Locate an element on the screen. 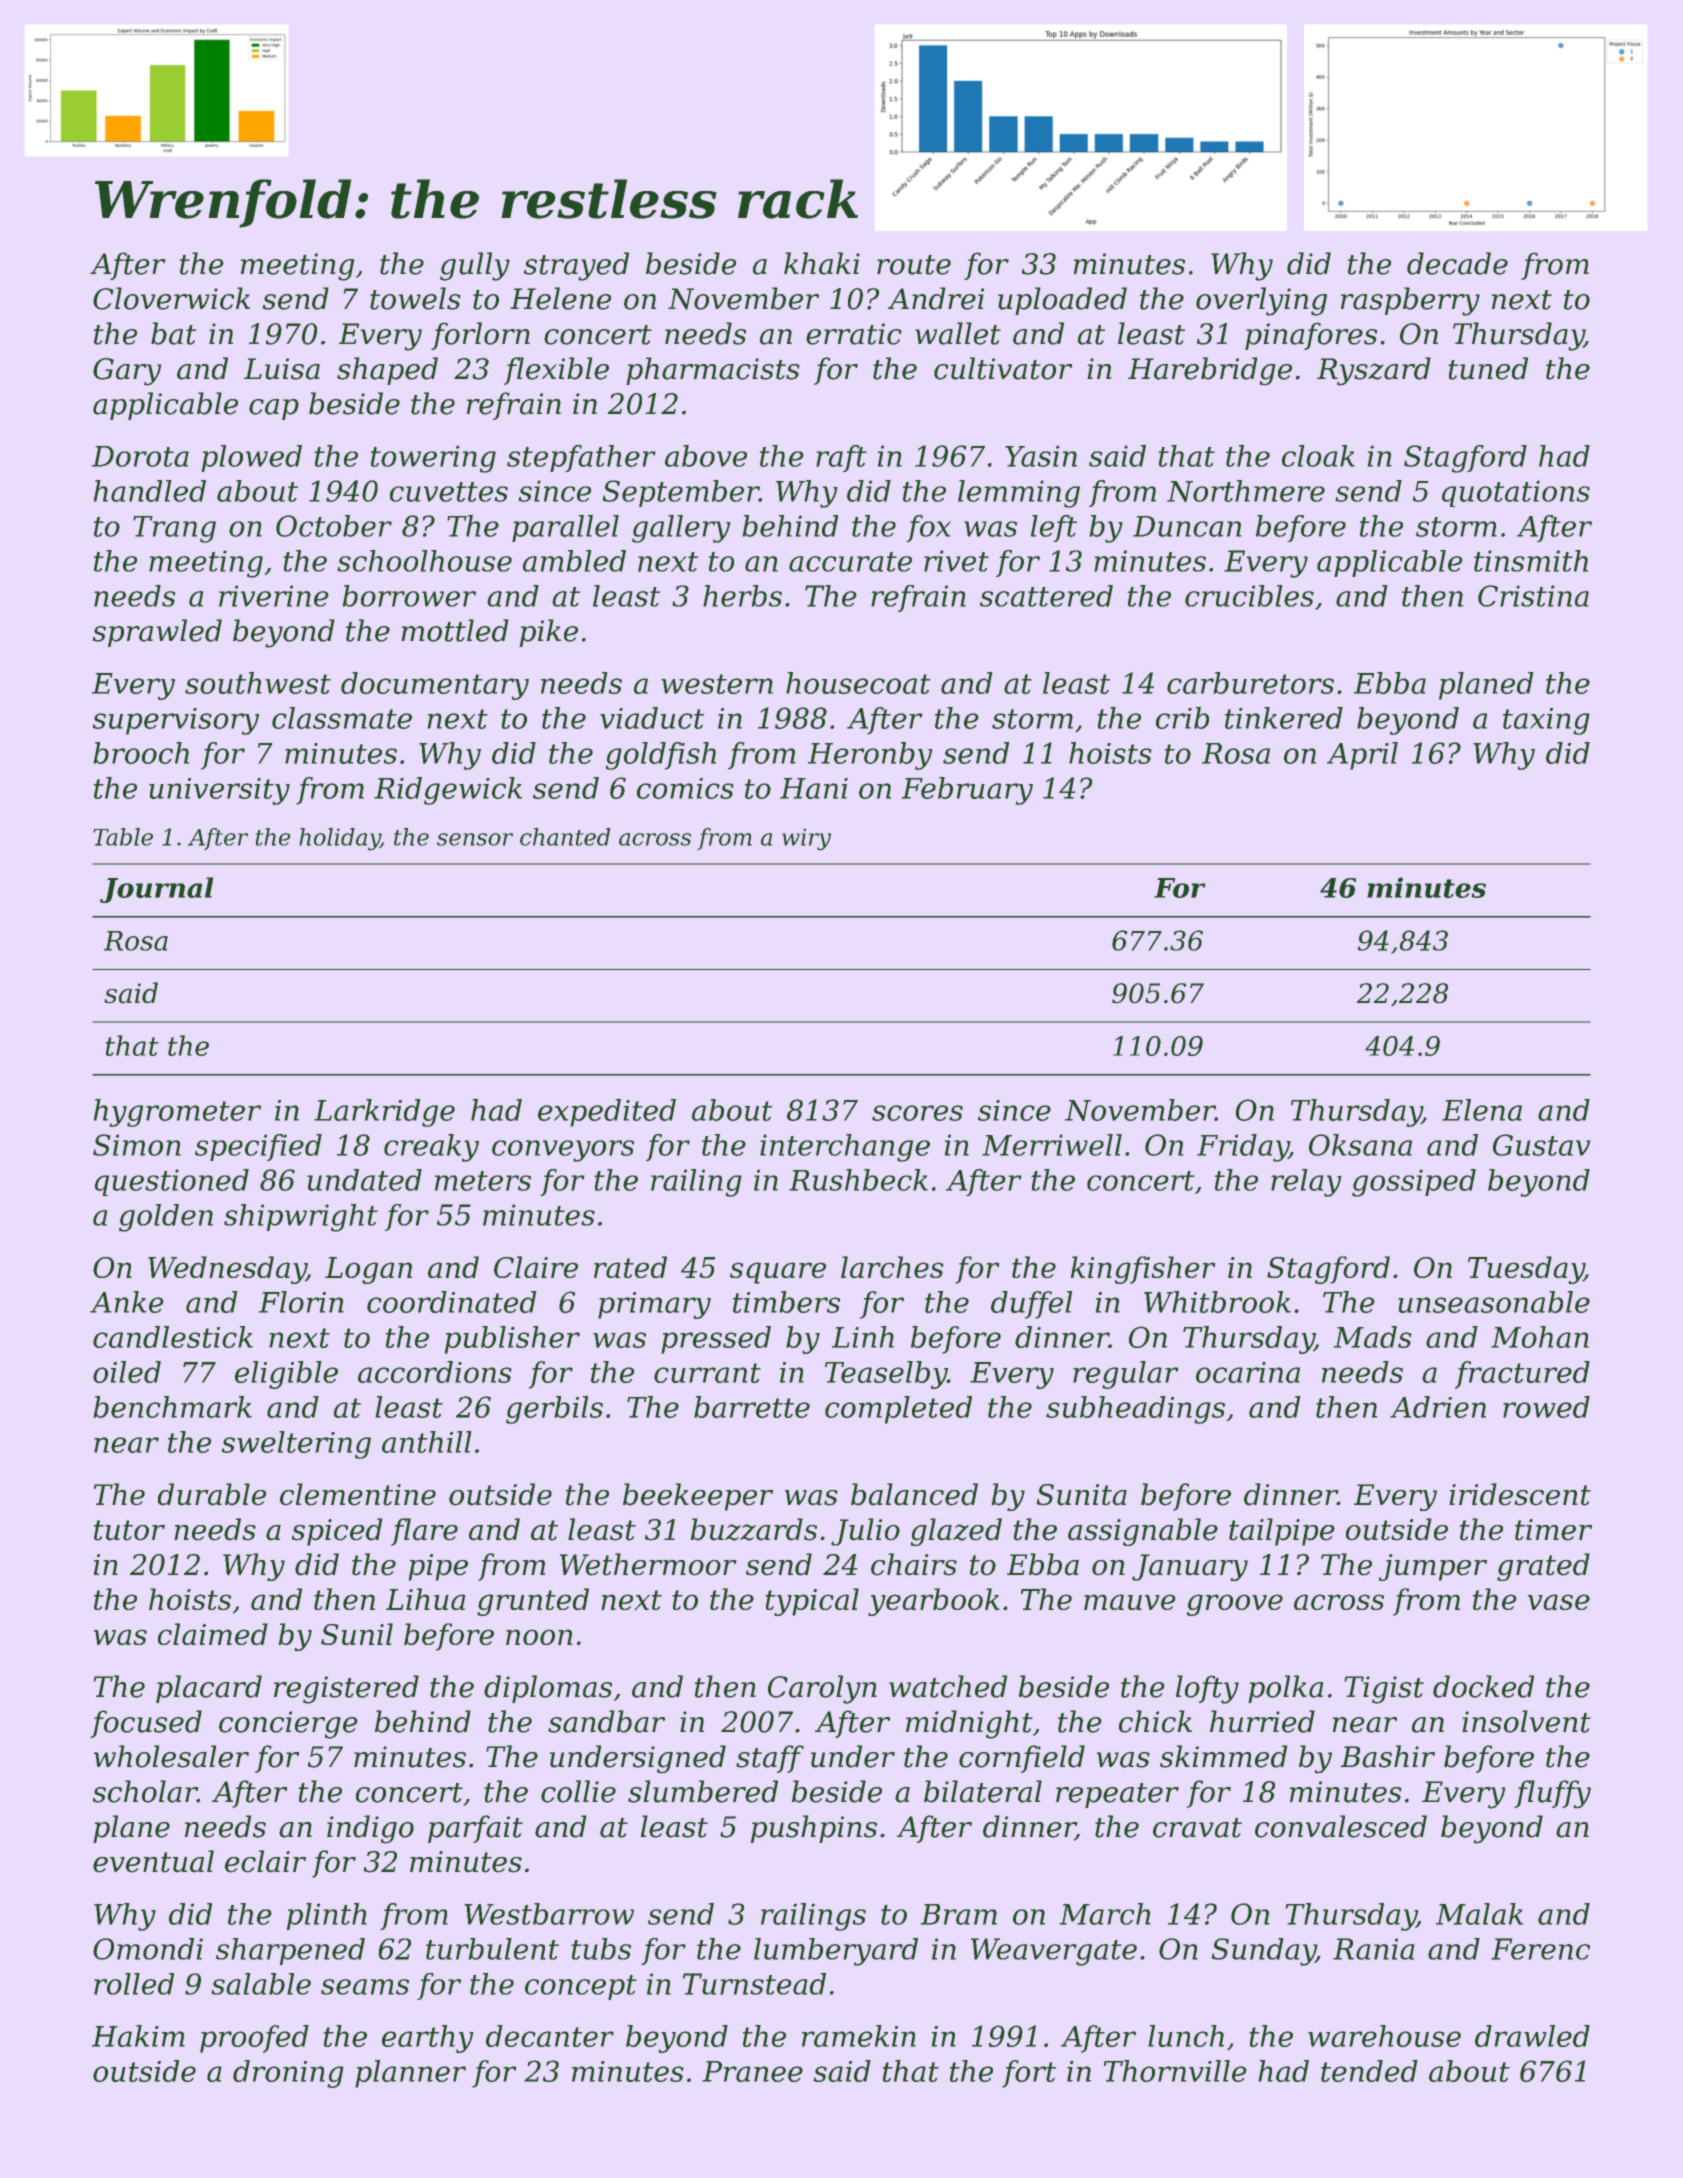 The width and height of the screenshot is (1683, 2178). Cristina is located at coordinates (1533, 596).
